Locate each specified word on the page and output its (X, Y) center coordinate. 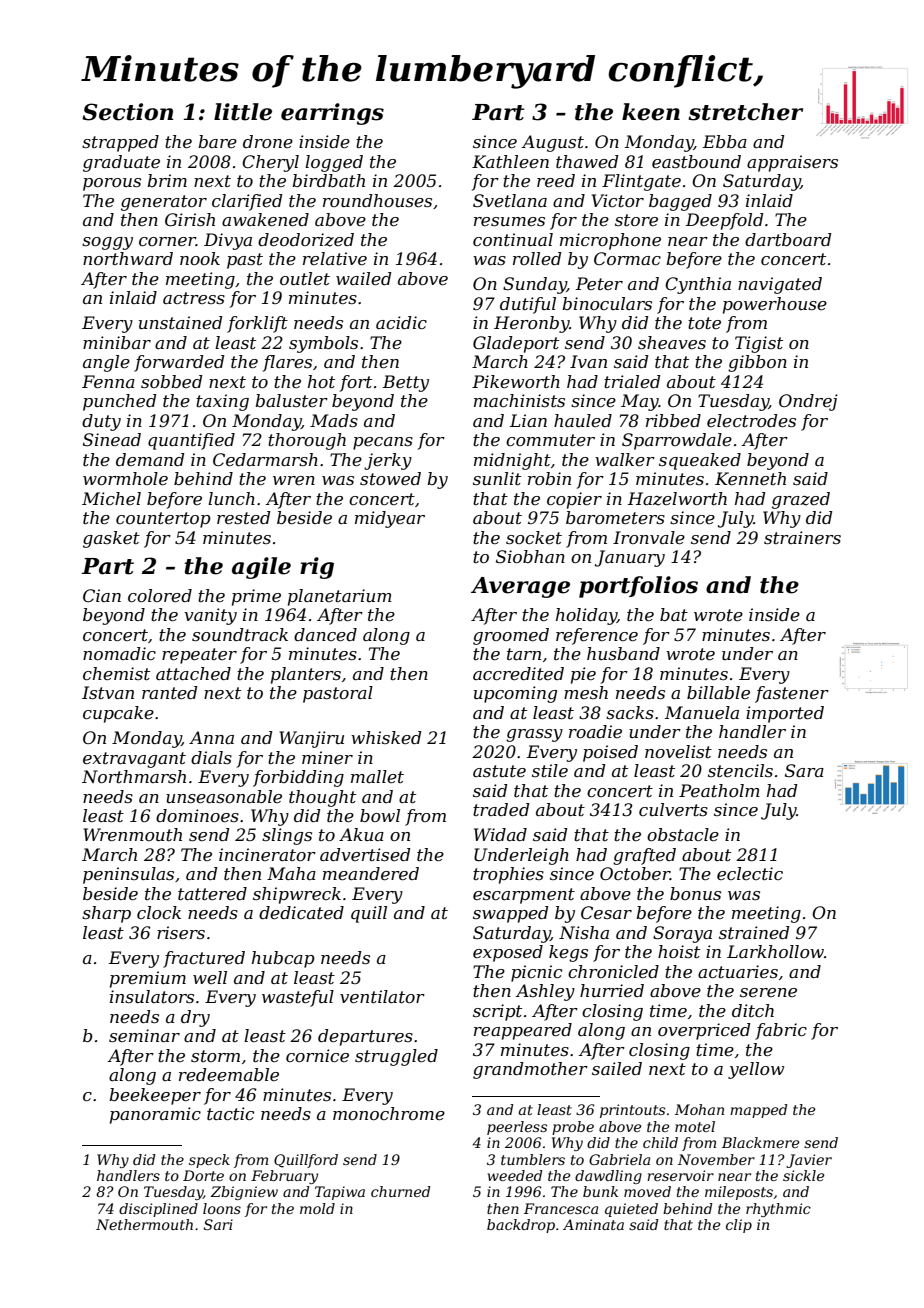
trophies (508, 875)
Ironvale (649, 537)
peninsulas (128, 875)
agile (261, 568)
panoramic (155, 1115)
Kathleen (510, 161)
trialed (632, 381)
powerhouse (775, 305)
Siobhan (530, 556)
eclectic (750, 873)
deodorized (306, 240)
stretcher (745, 112)
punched (119, 402)
